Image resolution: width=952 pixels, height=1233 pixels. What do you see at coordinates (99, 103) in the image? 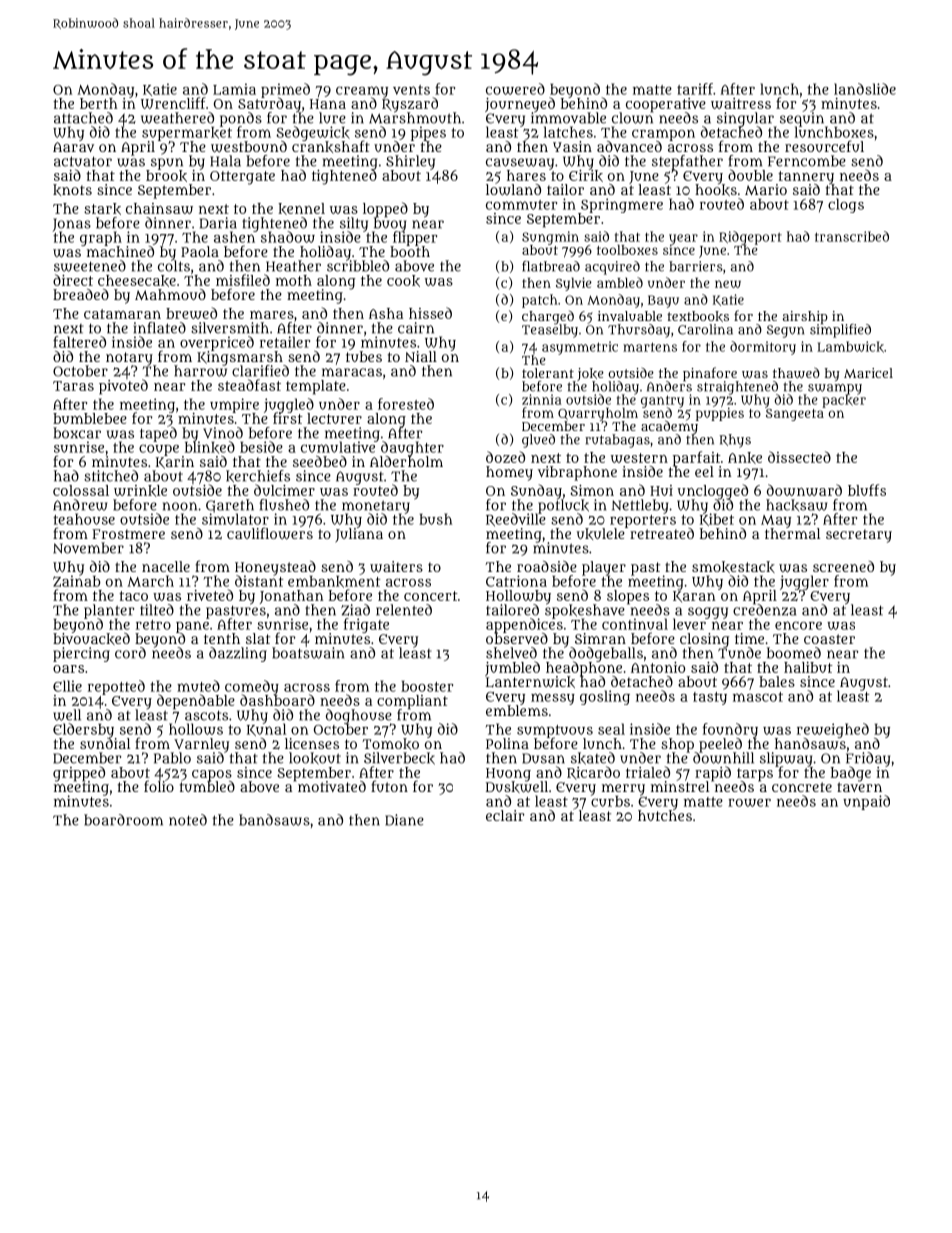
I see `berth` at bounding box center [99, 103].
